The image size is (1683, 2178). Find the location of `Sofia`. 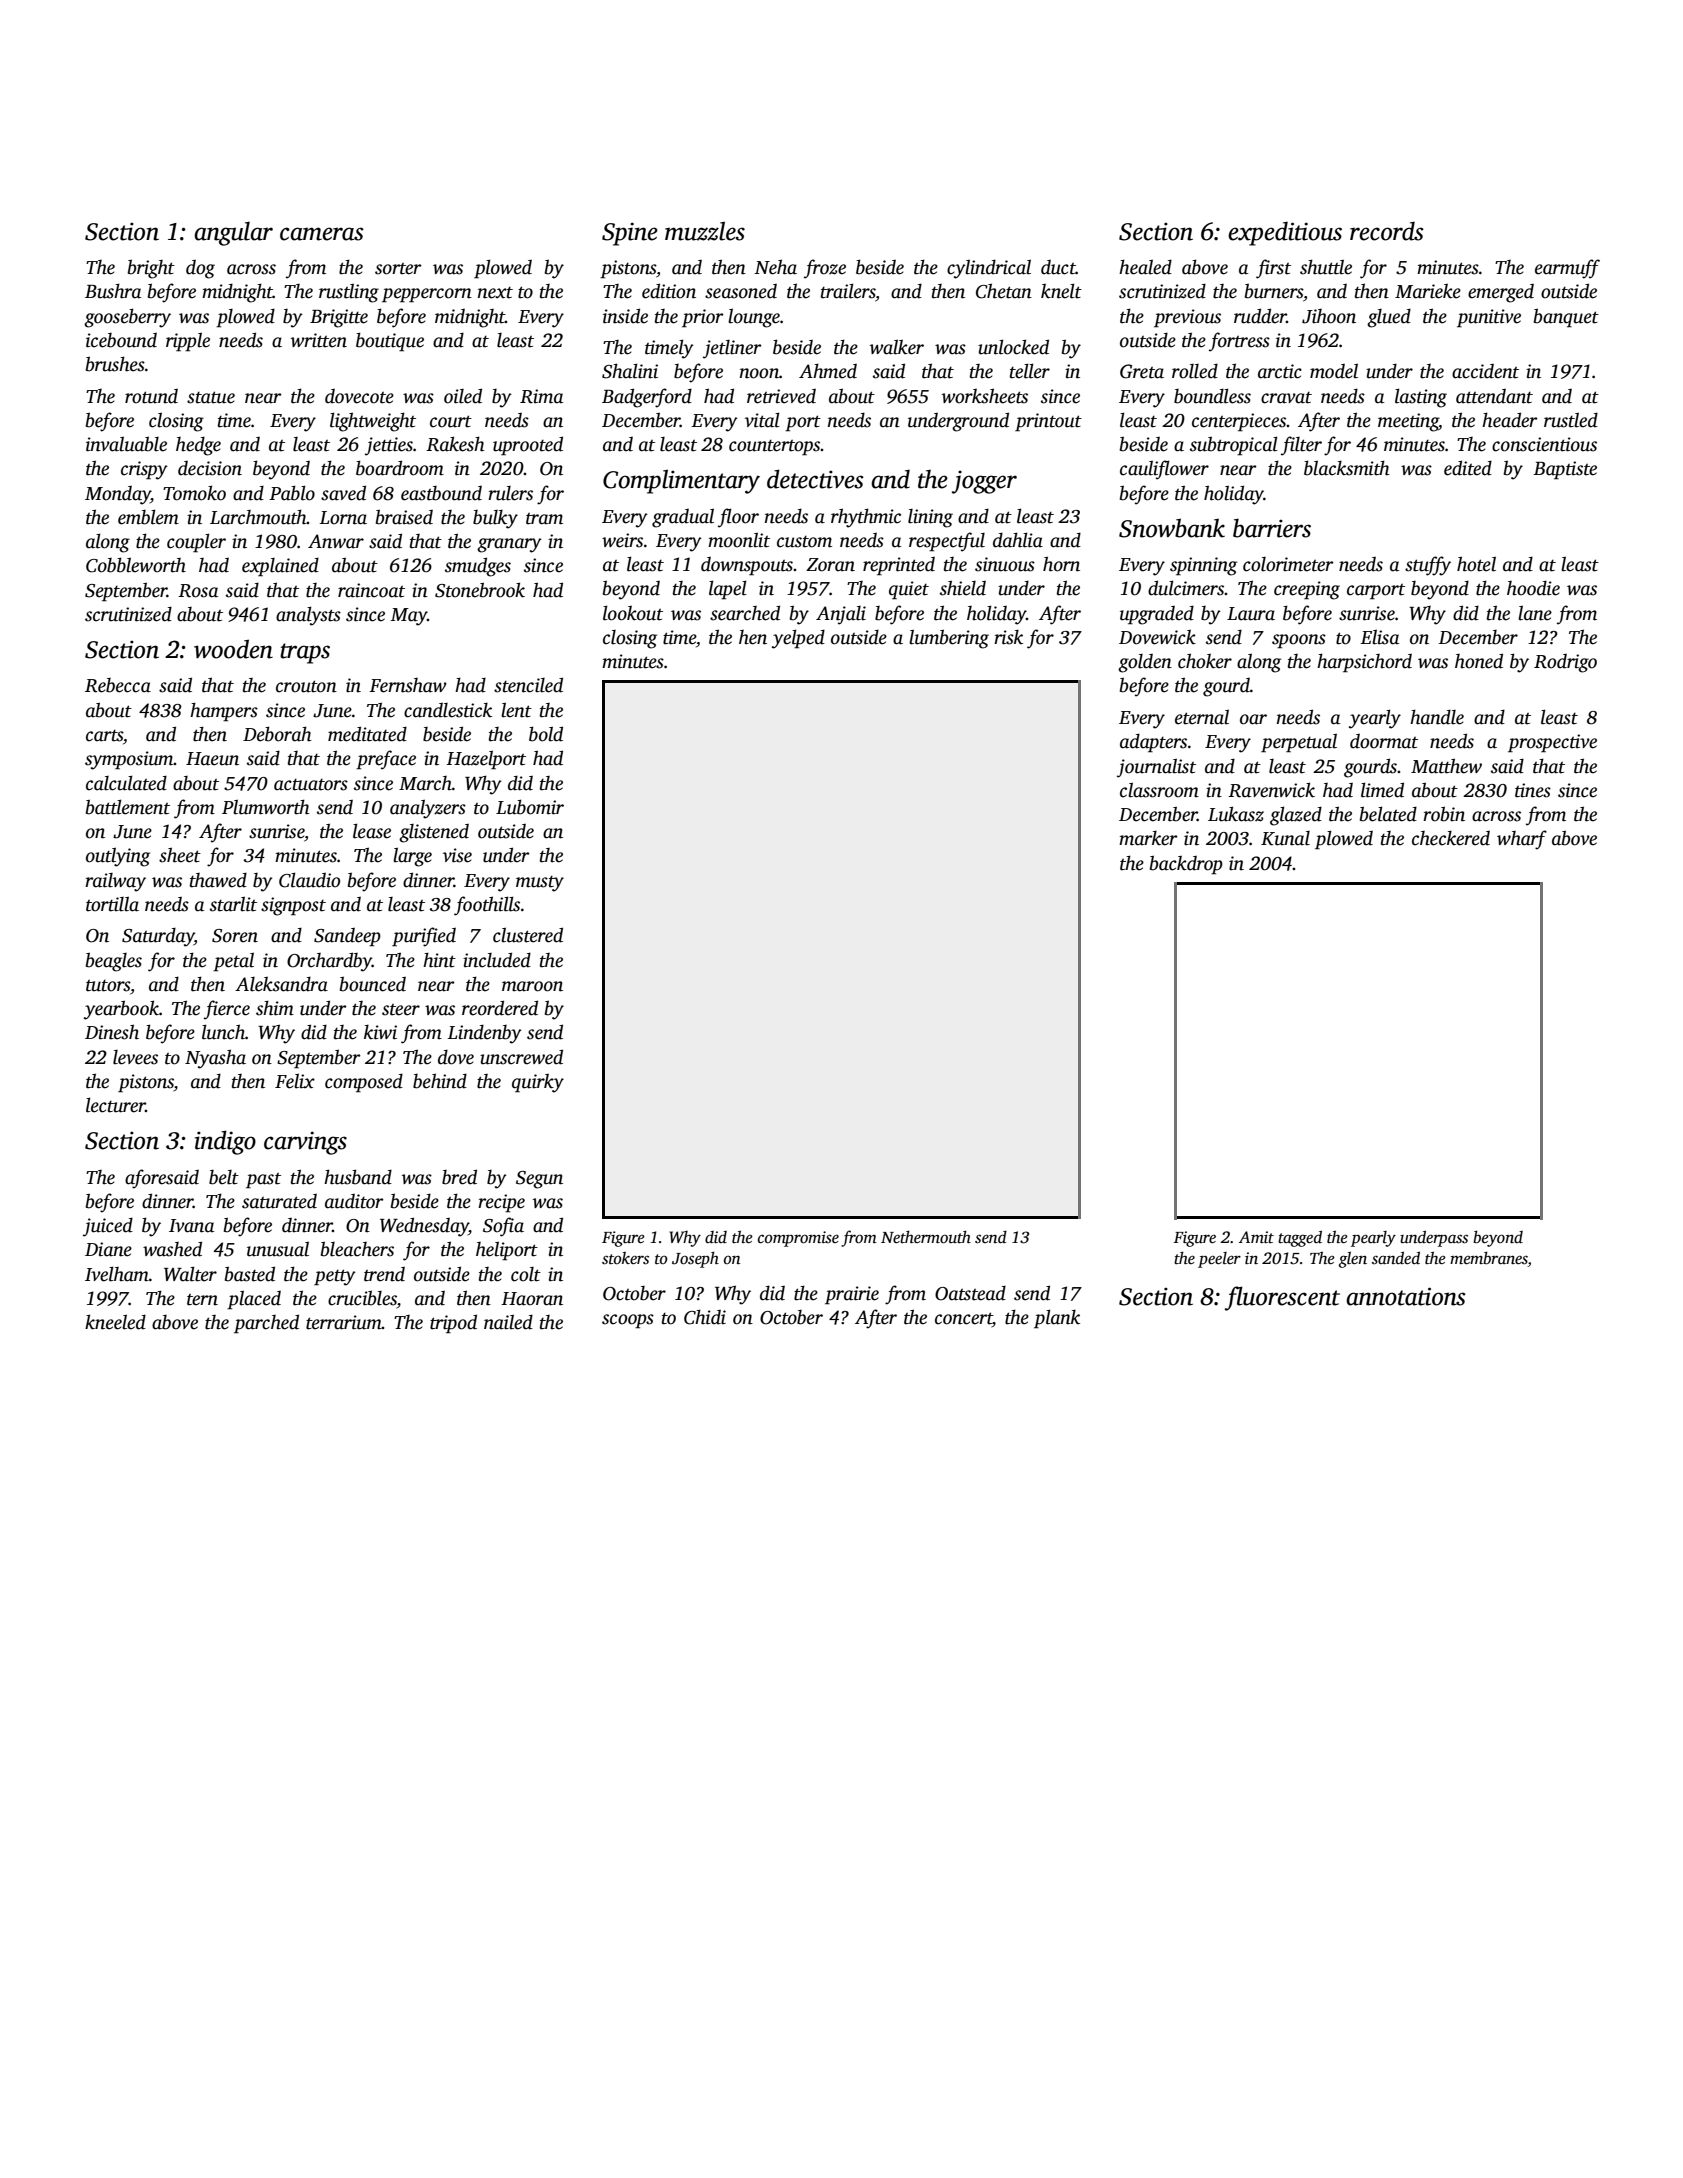

Sofia is located at coordinates (503, 1227).
